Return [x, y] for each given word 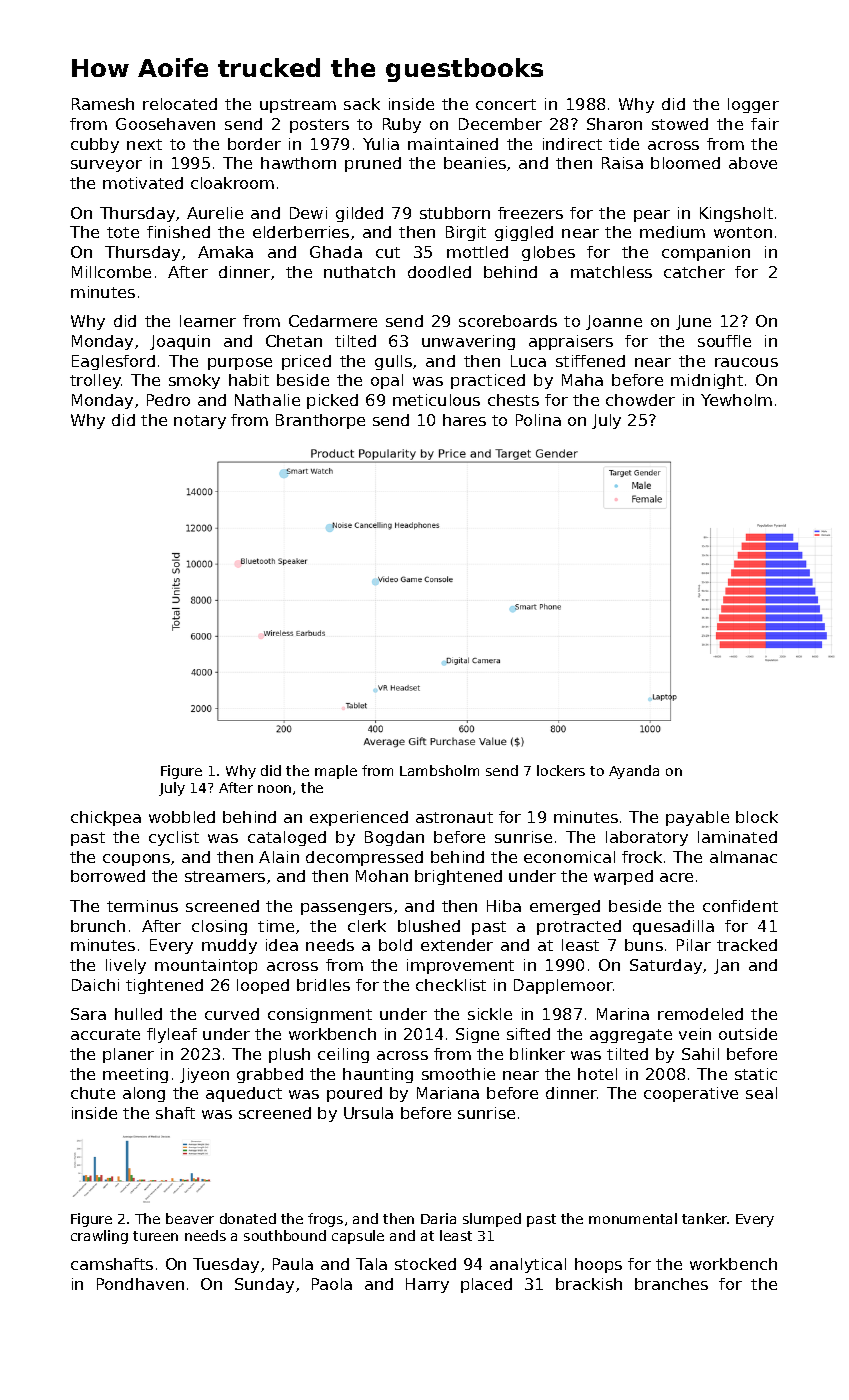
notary [200, 422]
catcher [694, 272]
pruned [373, 164]
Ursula [368, 1113]
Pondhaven [140, 1284]
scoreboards [508, 321]
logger [753, 105]
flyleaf [172, 1035]
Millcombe [111, 272]
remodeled [700, 1014]
